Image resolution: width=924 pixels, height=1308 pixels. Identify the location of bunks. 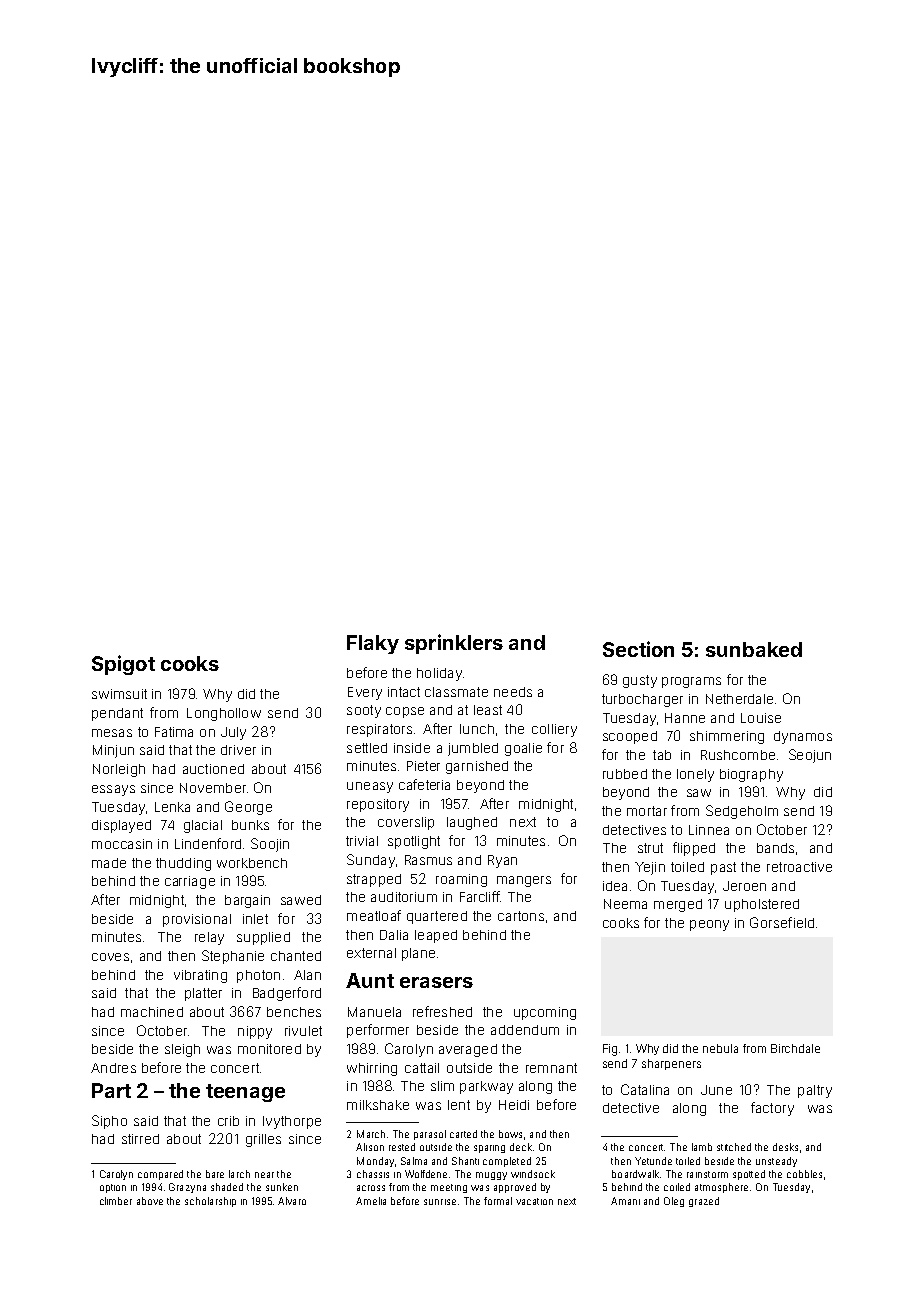
(250, 825).
